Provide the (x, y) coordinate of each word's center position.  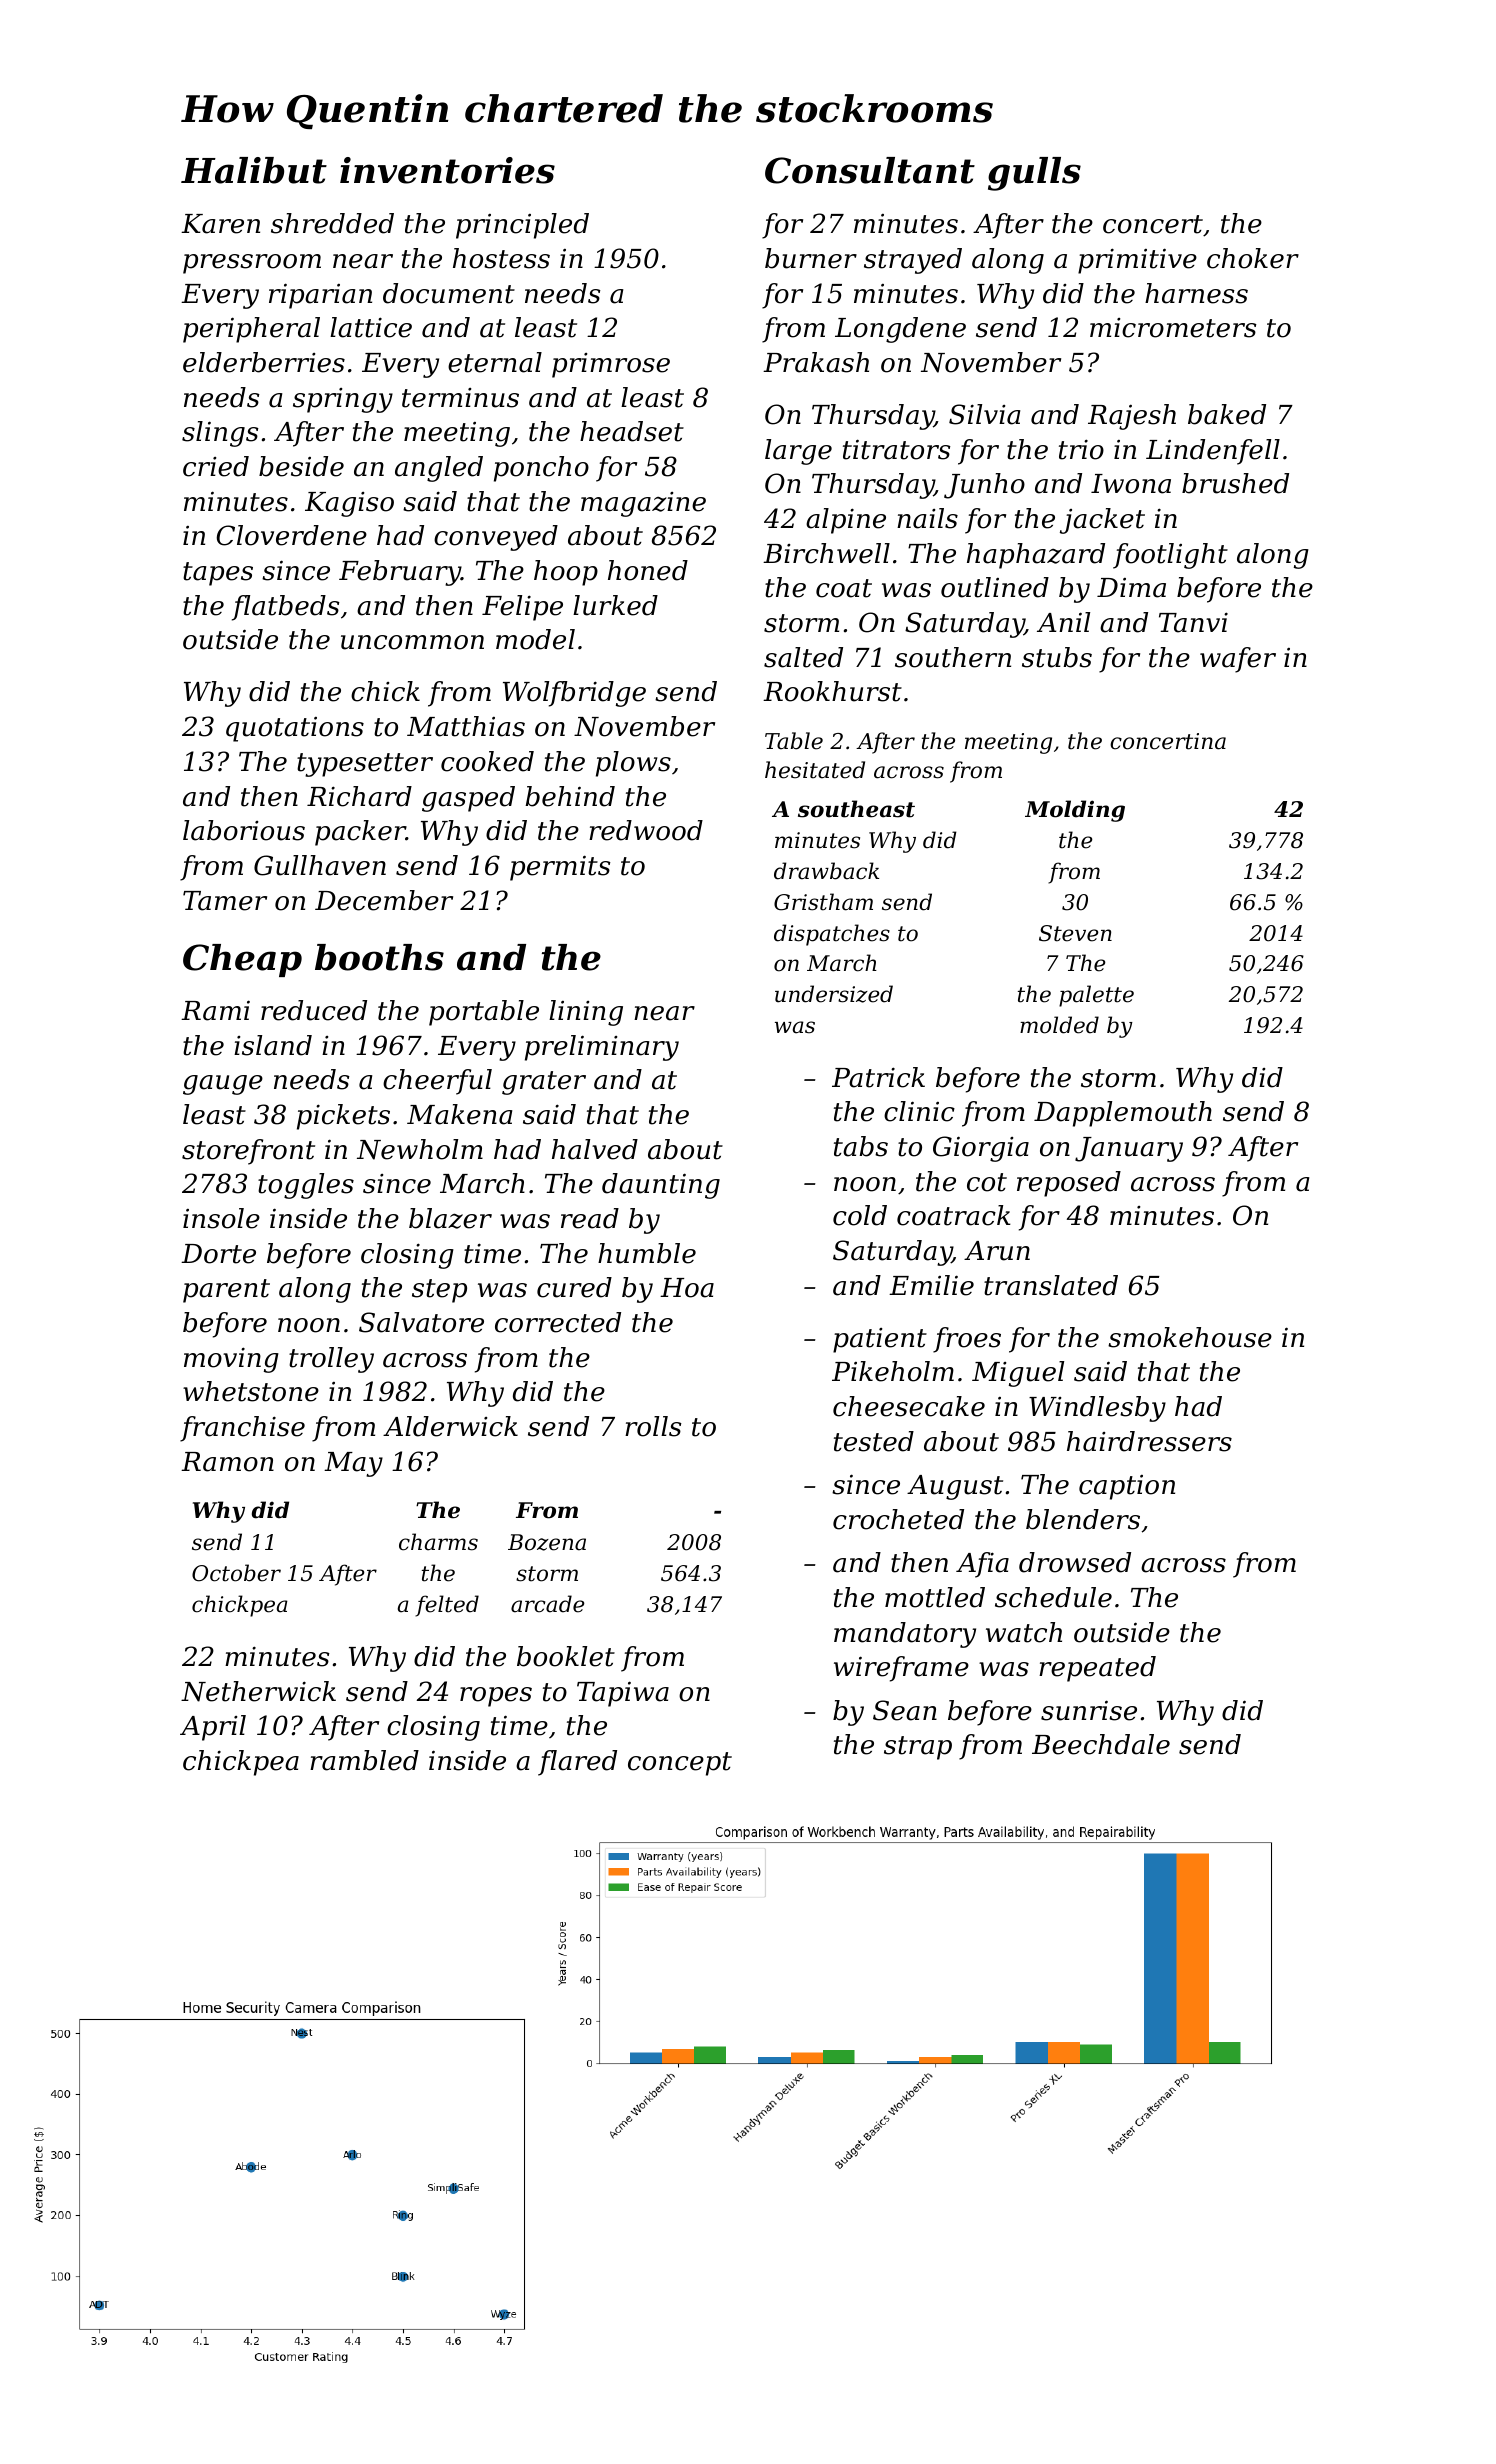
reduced (314, 1010)
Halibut (254, 170)
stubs (1057, 657)
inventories (447, 170)
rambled (364, 1760)
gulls (1034, 174)
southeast (856, 809)
